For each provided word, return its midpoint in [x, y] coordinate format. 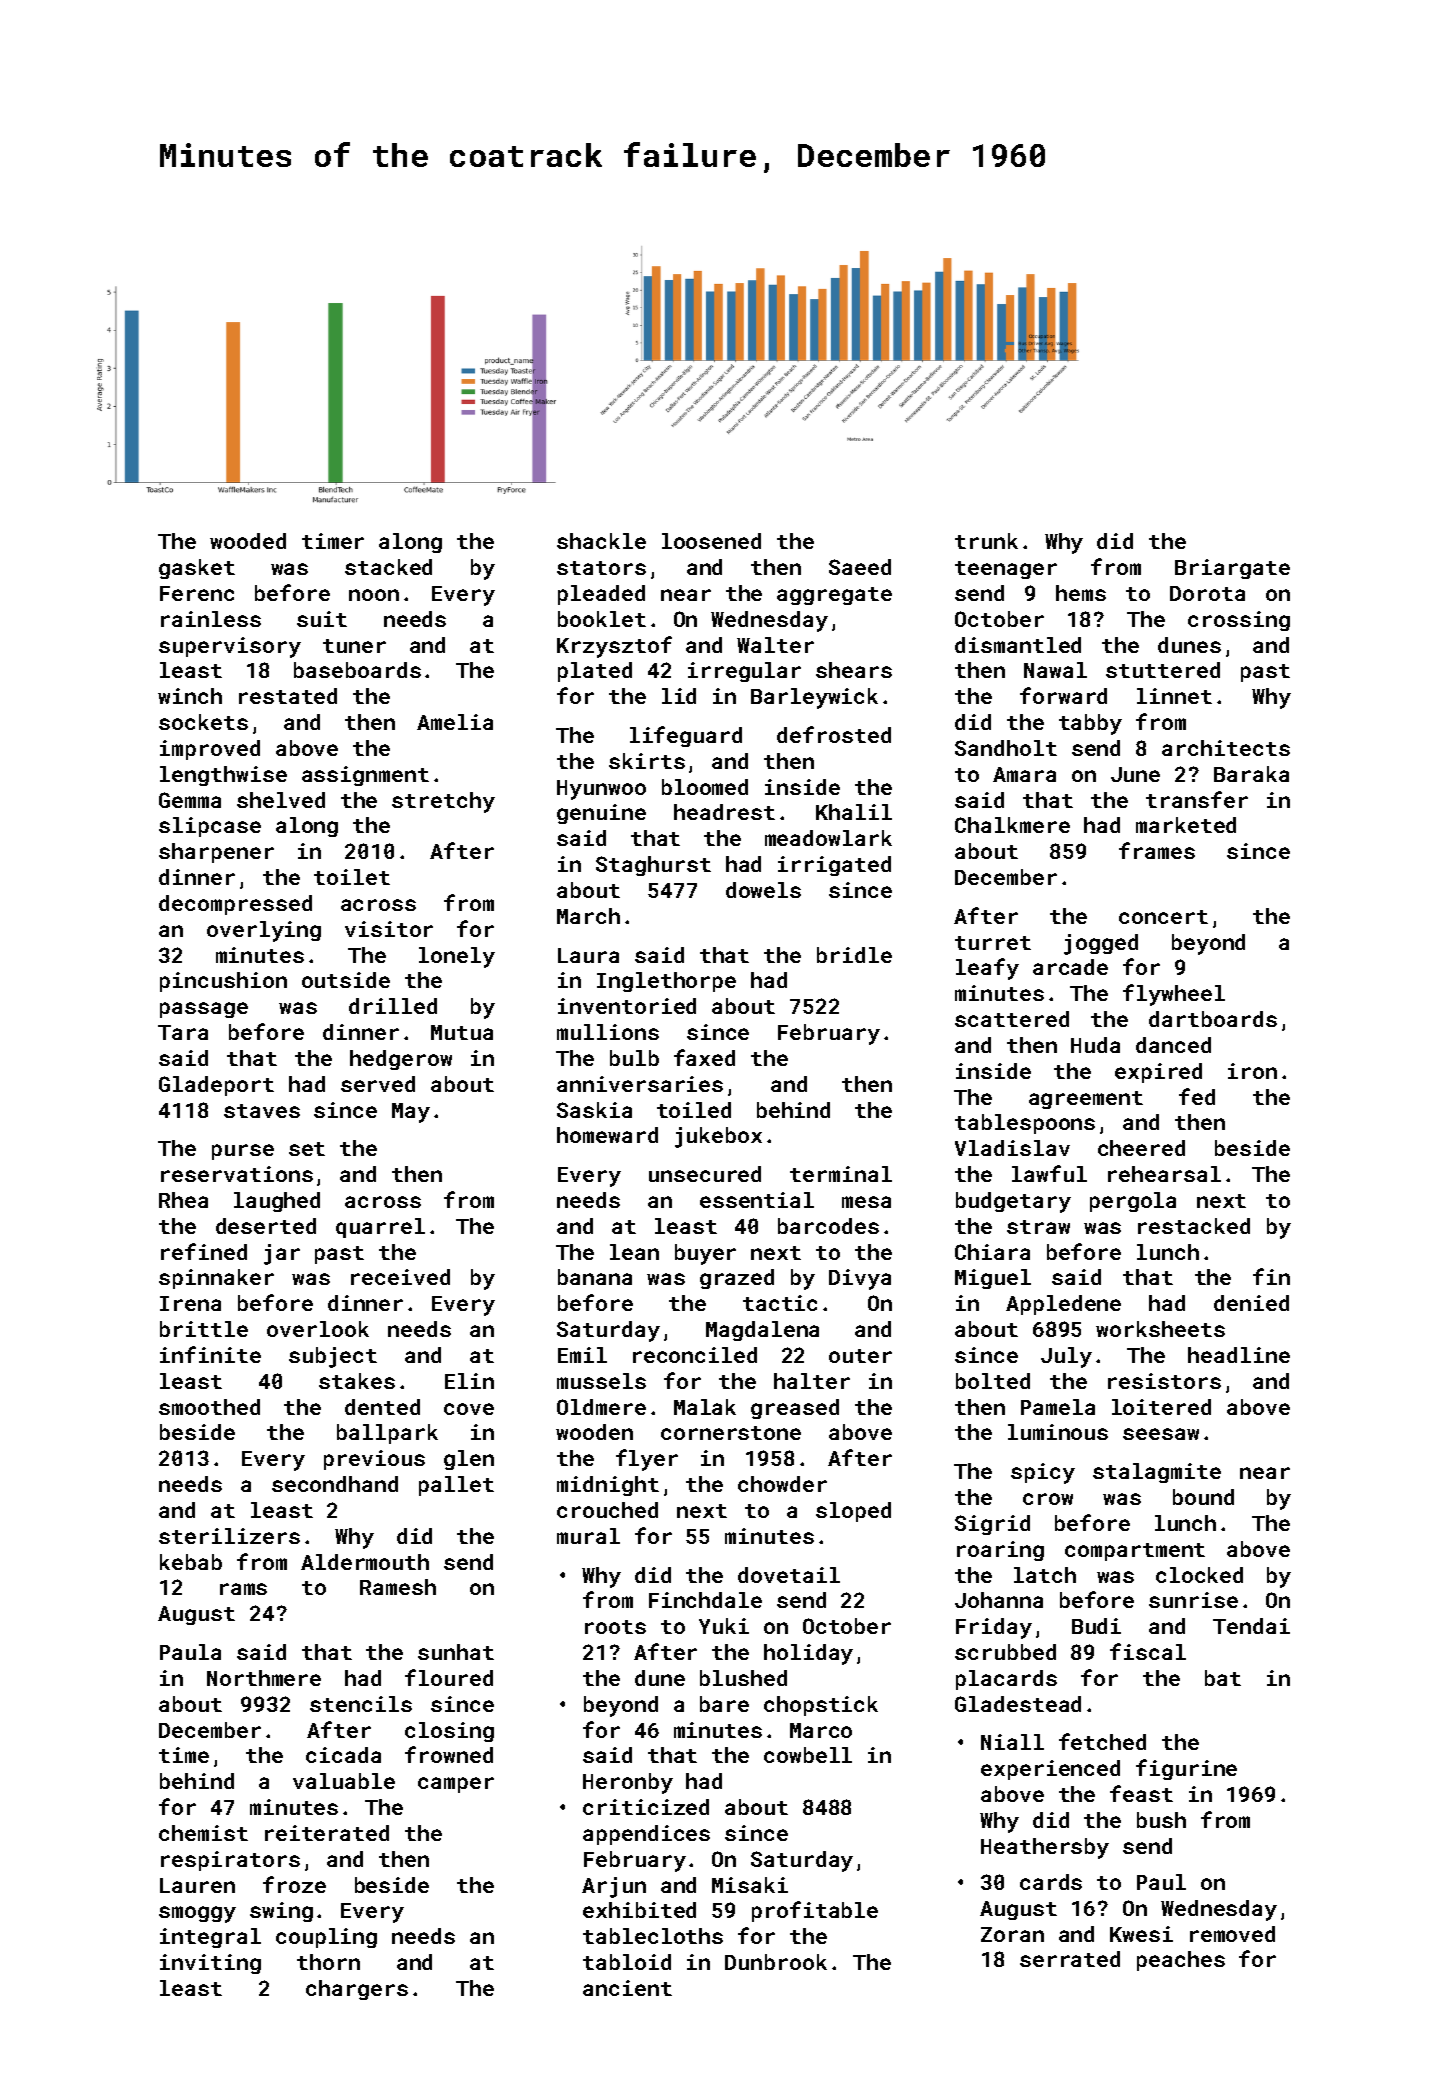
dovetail [789, 1575]
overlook [318, 1329]
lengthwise [223, 776]
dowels [763, 890]
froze [294, 1884]
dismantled [1018, 645]
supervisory [230, 647]
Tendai [1251, 1626]
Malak [705, 1407]
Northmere [264, 1678]
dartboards [1213, 1019]
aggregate [834, 596]
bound [1203, 1497]
